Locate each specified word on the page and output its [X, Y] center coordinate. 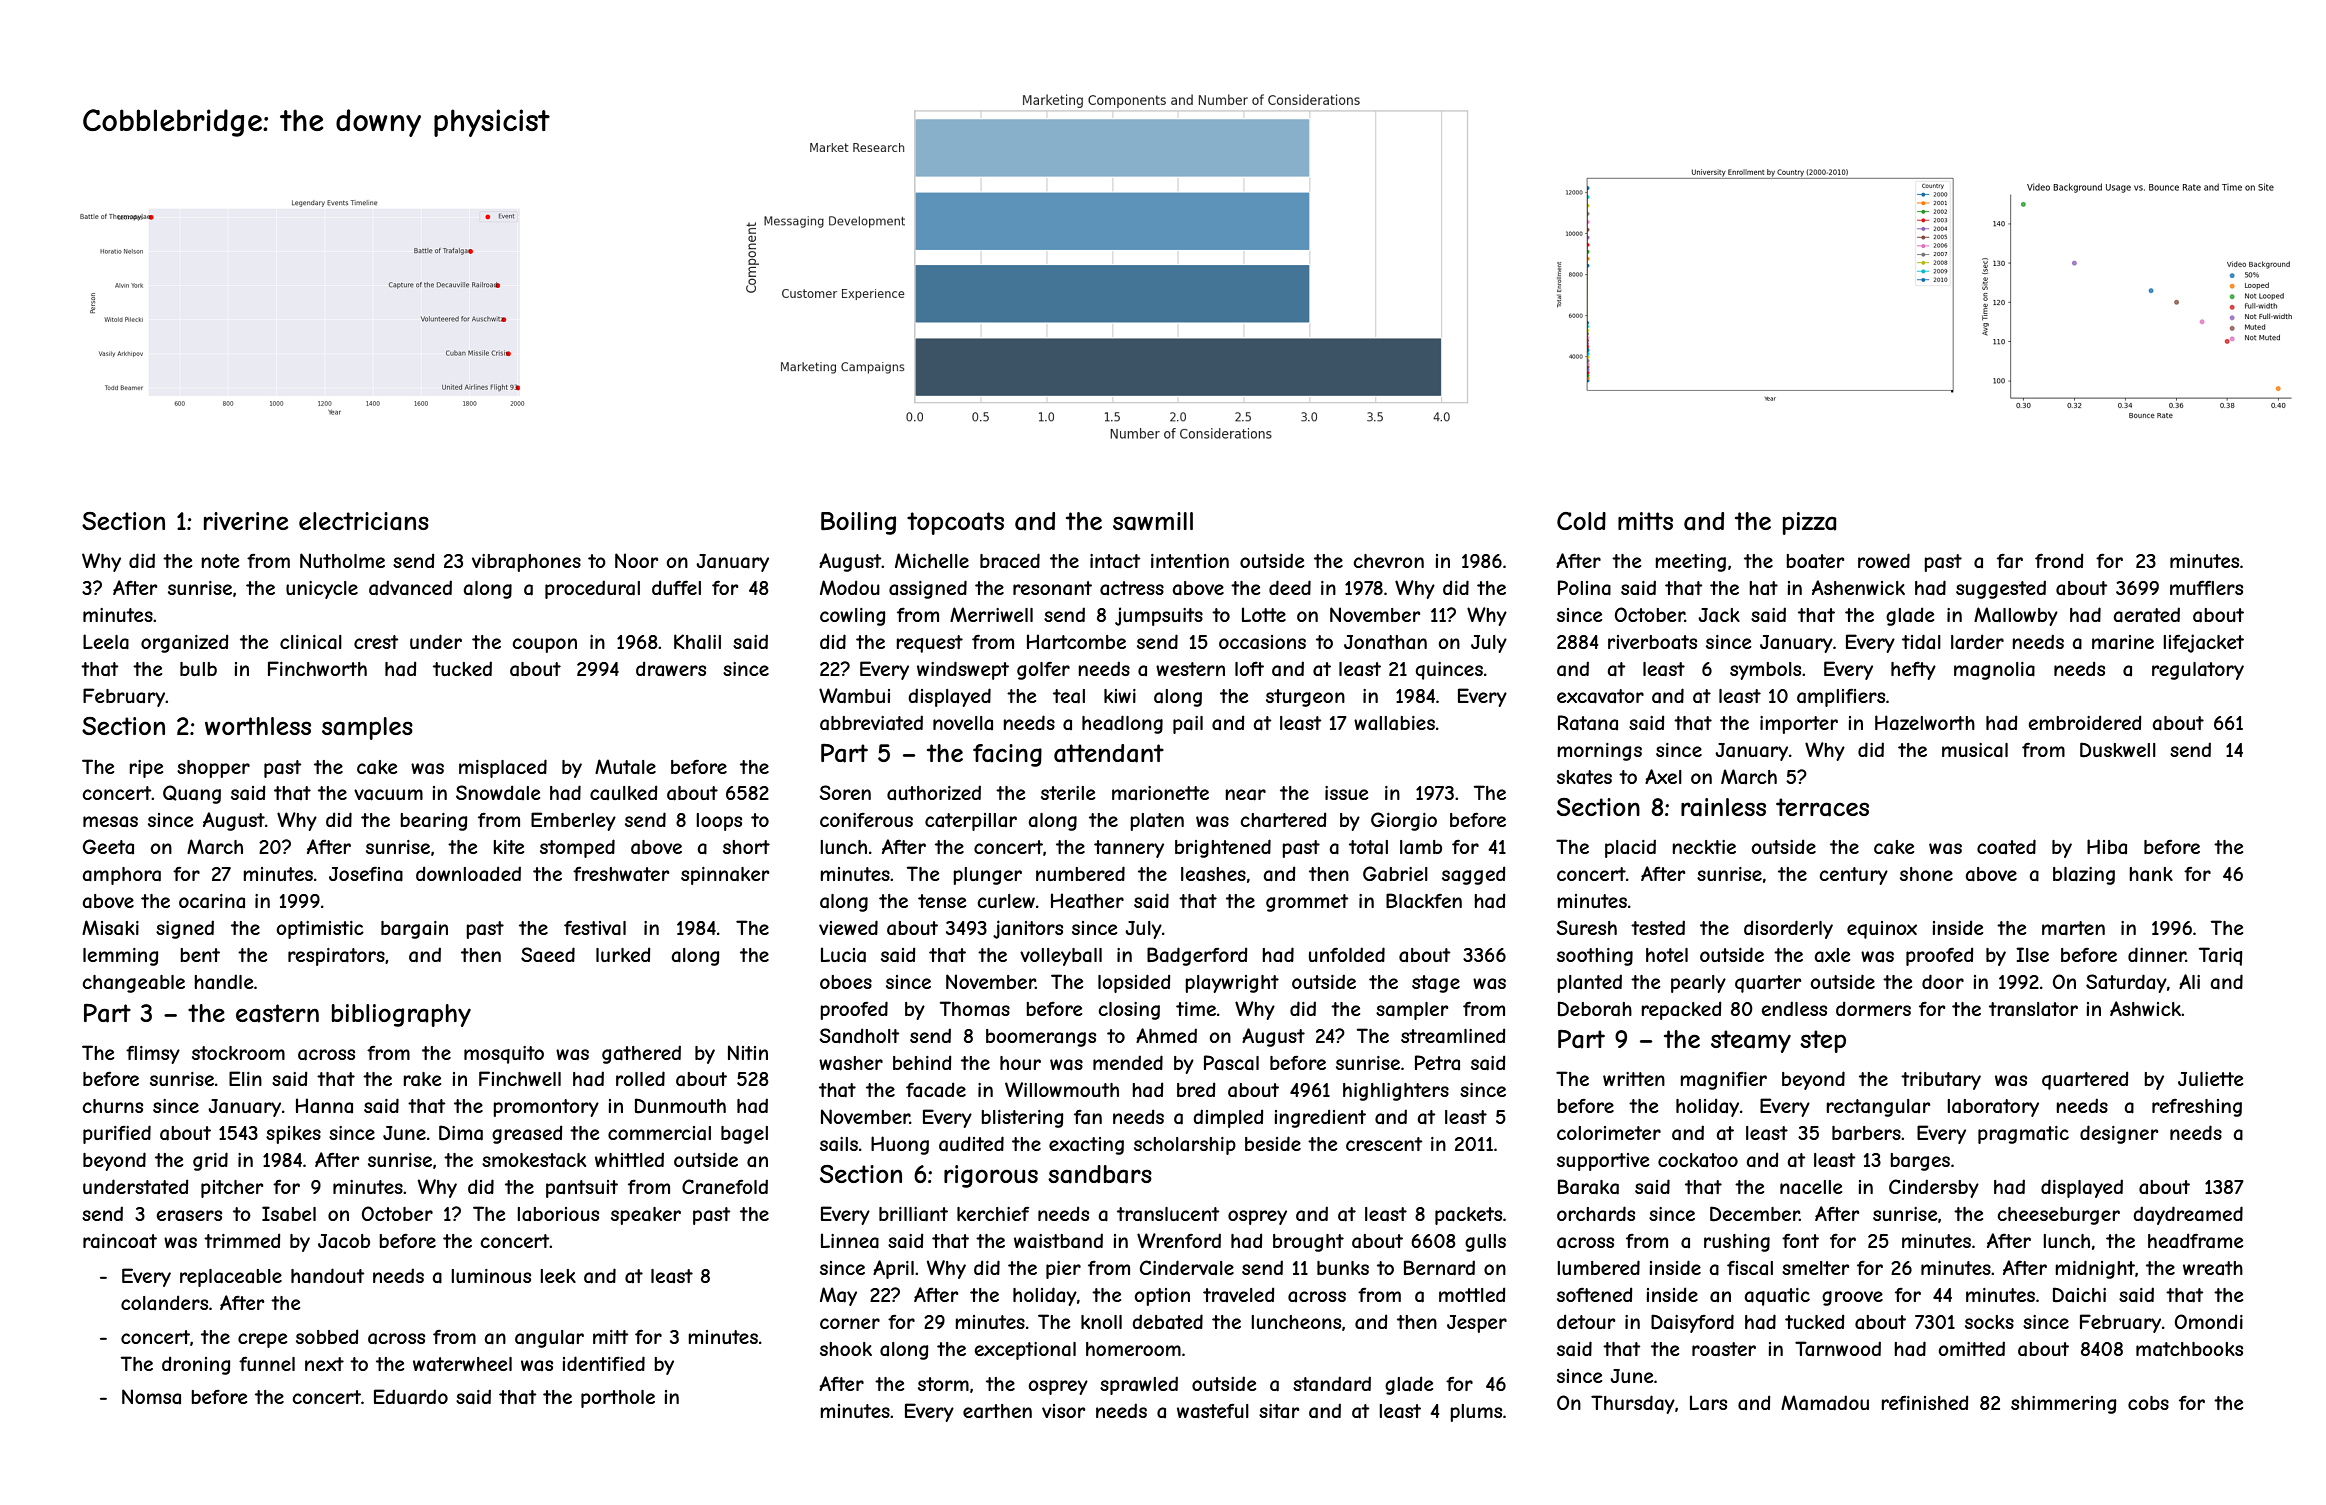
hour [1020, 1063]
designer [2119, 1134]
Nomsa [151, 1396]
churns [112, 1106]
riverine [246, 521]
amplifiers [1841, 697]
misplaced [503, 768]
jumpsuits [1159, 616]
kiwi [1120, 696]
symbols [1765, 671]
